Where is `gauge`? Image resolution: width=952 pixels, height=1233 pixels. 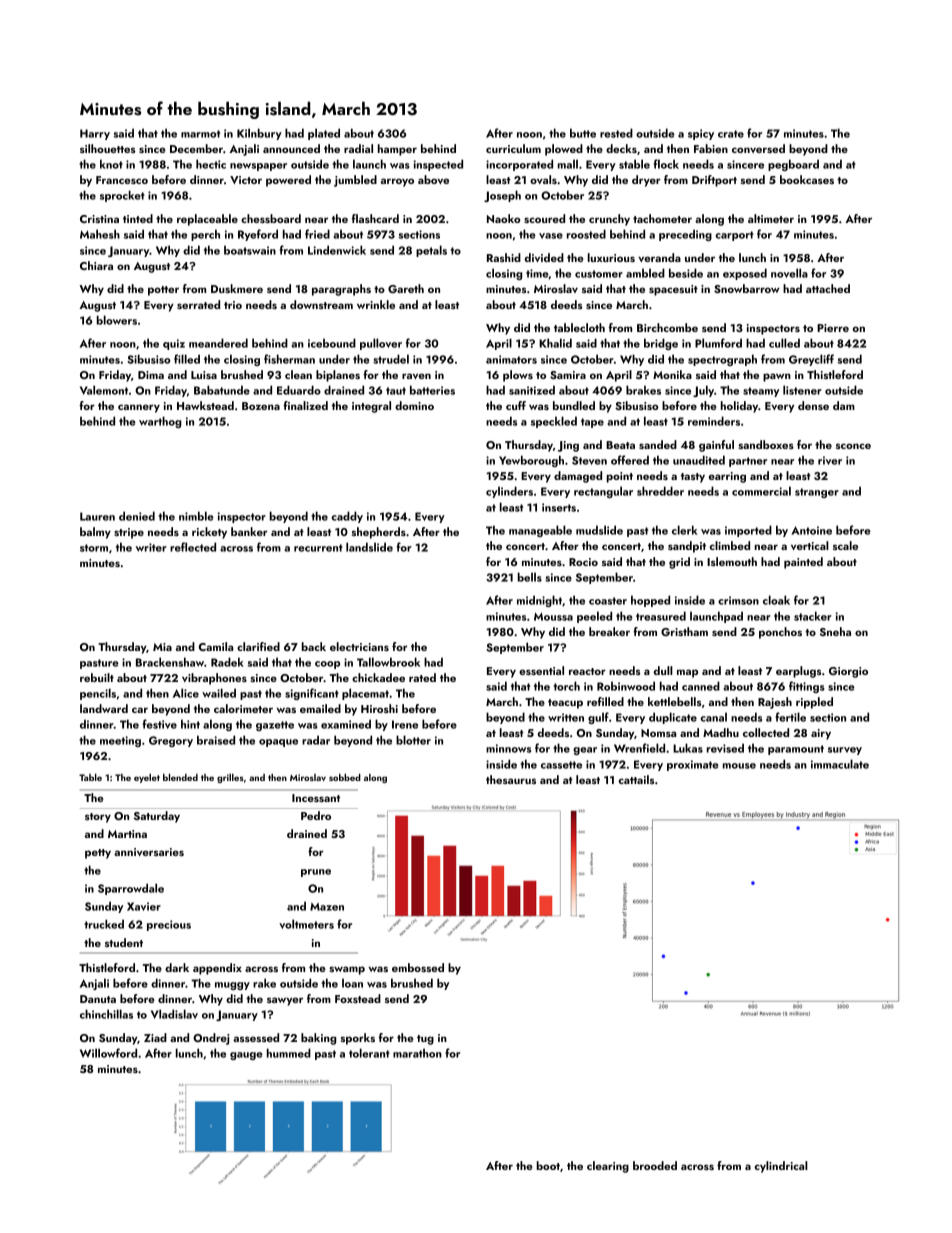
gauge is located at coordinates (246, 1056).
